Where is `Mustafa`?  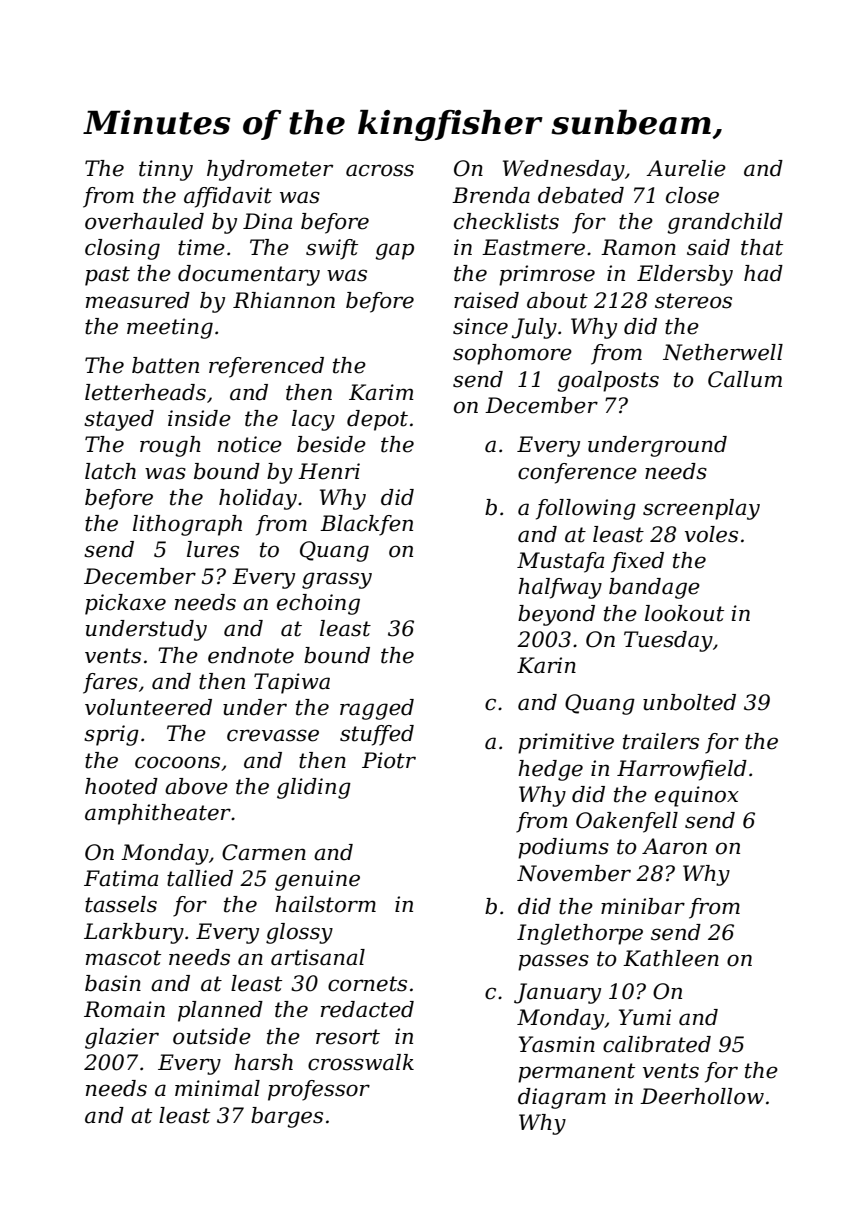 Mustafa is located at coordinates (560, 562).
